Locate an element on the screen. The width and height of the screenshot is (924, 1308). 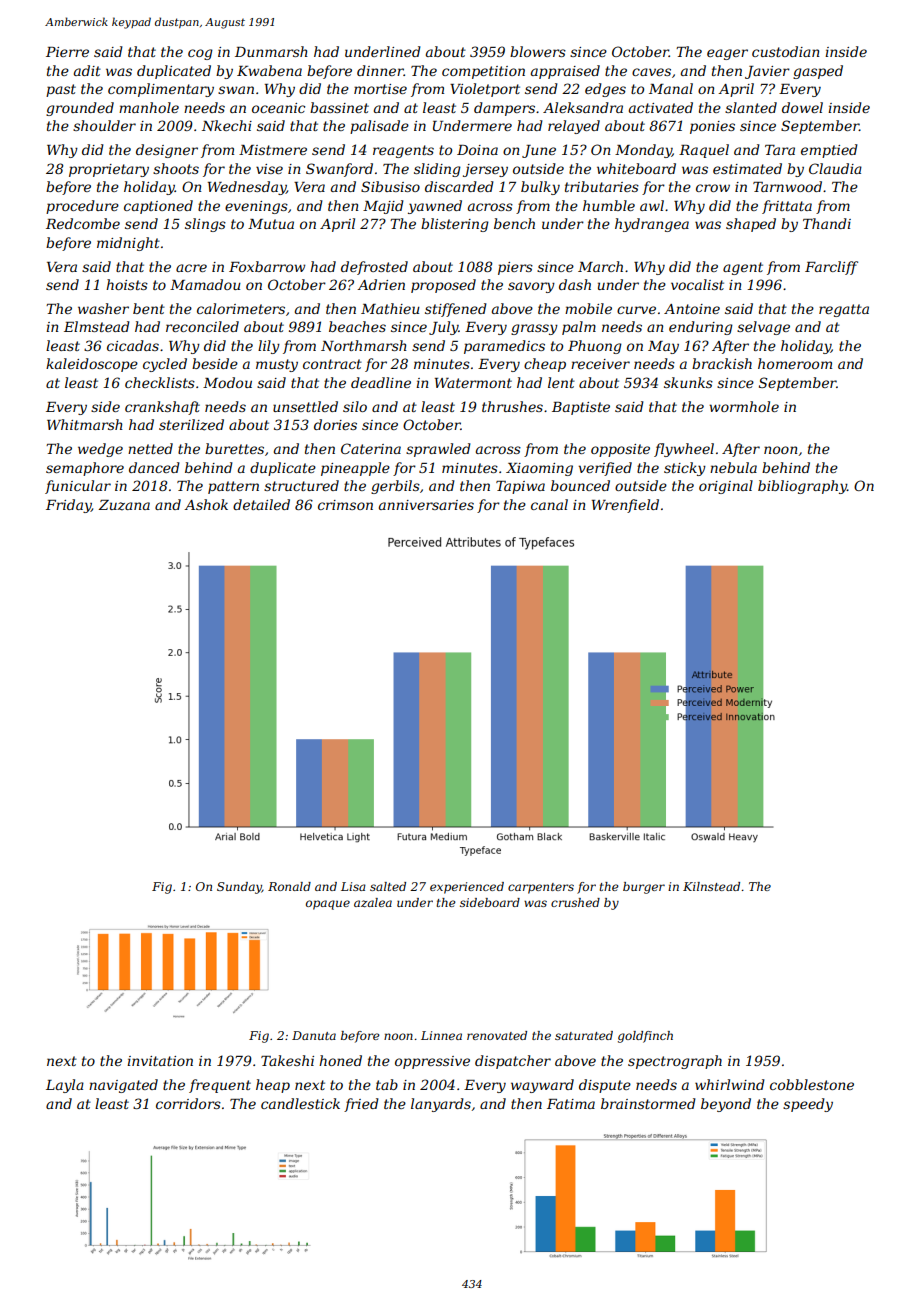
caves is located at coordinates (651, 72).
